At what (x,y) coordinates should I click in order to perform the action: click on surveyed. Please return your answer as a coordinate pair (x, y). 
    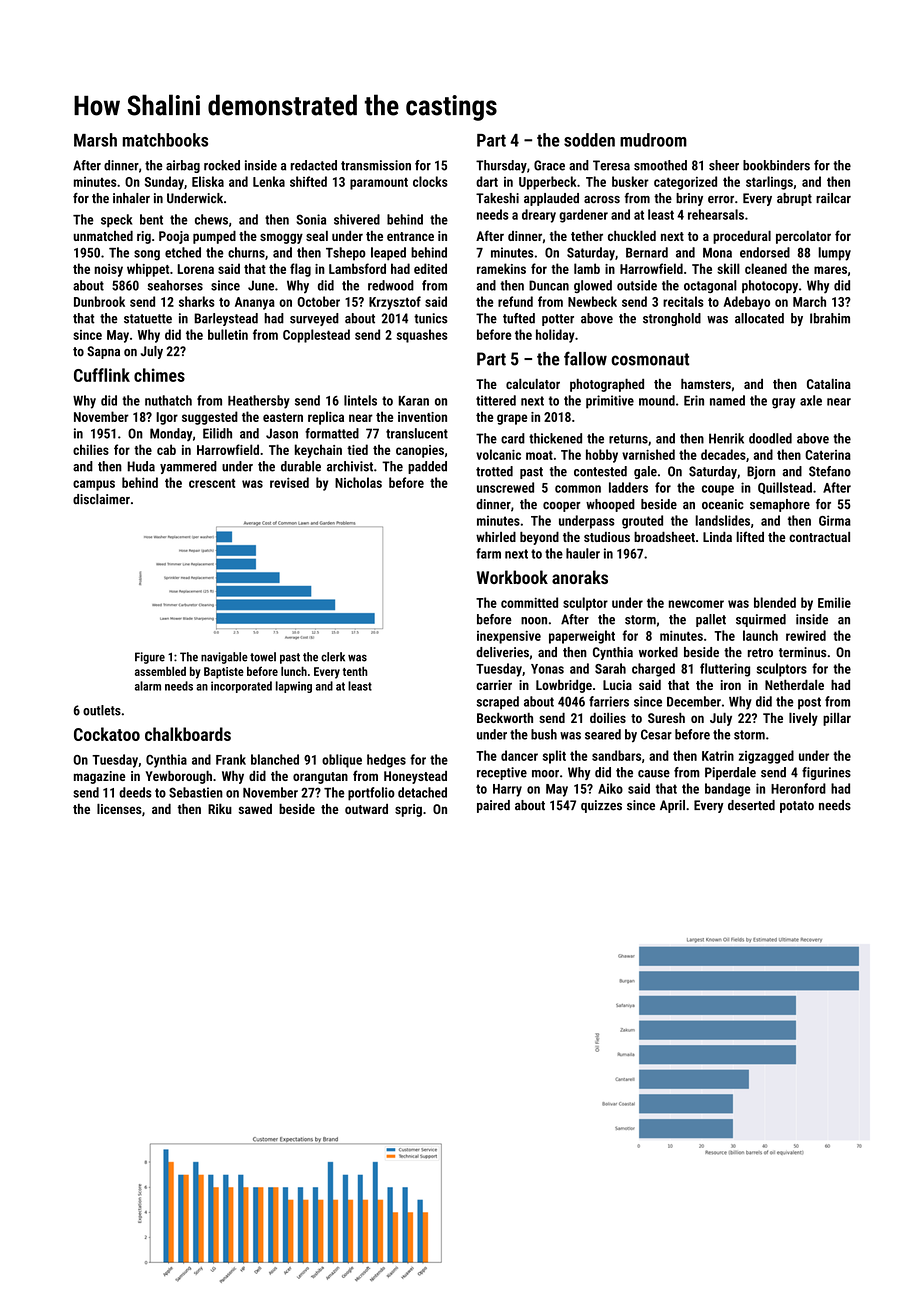
    Looking at the image, I should click on (314, 319).
